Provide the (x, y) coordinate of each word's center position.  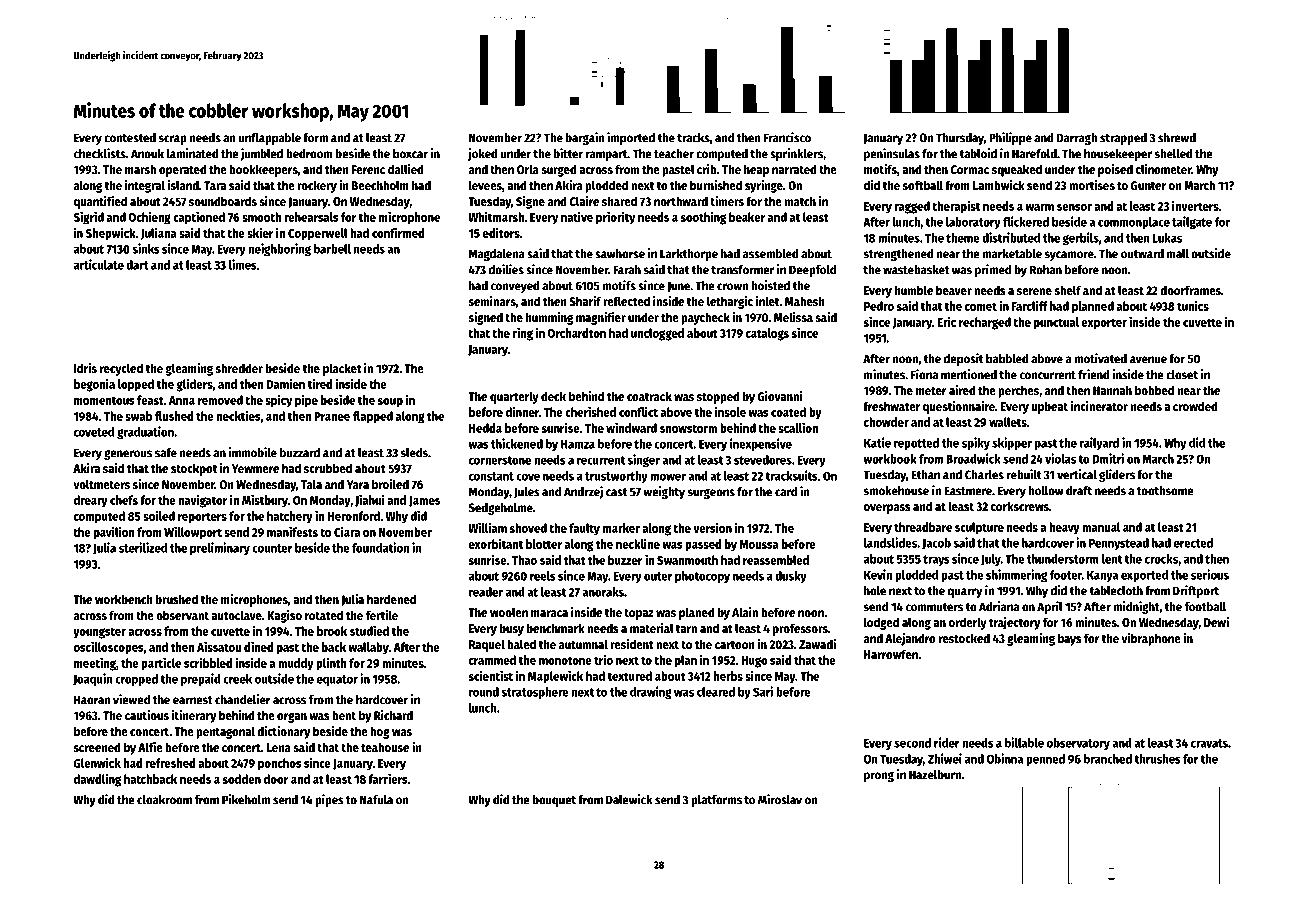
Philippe (1010, 138)
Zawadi (817, 644)
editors (501, 232)
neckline (638, 543)
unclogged (657, 334)
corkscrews (1020, 506)
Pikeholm (246, 799)
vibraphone (1151, 639)
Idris (85, 368)
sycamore (1069, 256)
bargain (585, 138)
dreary (91, 501)
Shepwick (111, 234)
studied (369, 630)
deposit (963, 359)
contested (130, 138)
